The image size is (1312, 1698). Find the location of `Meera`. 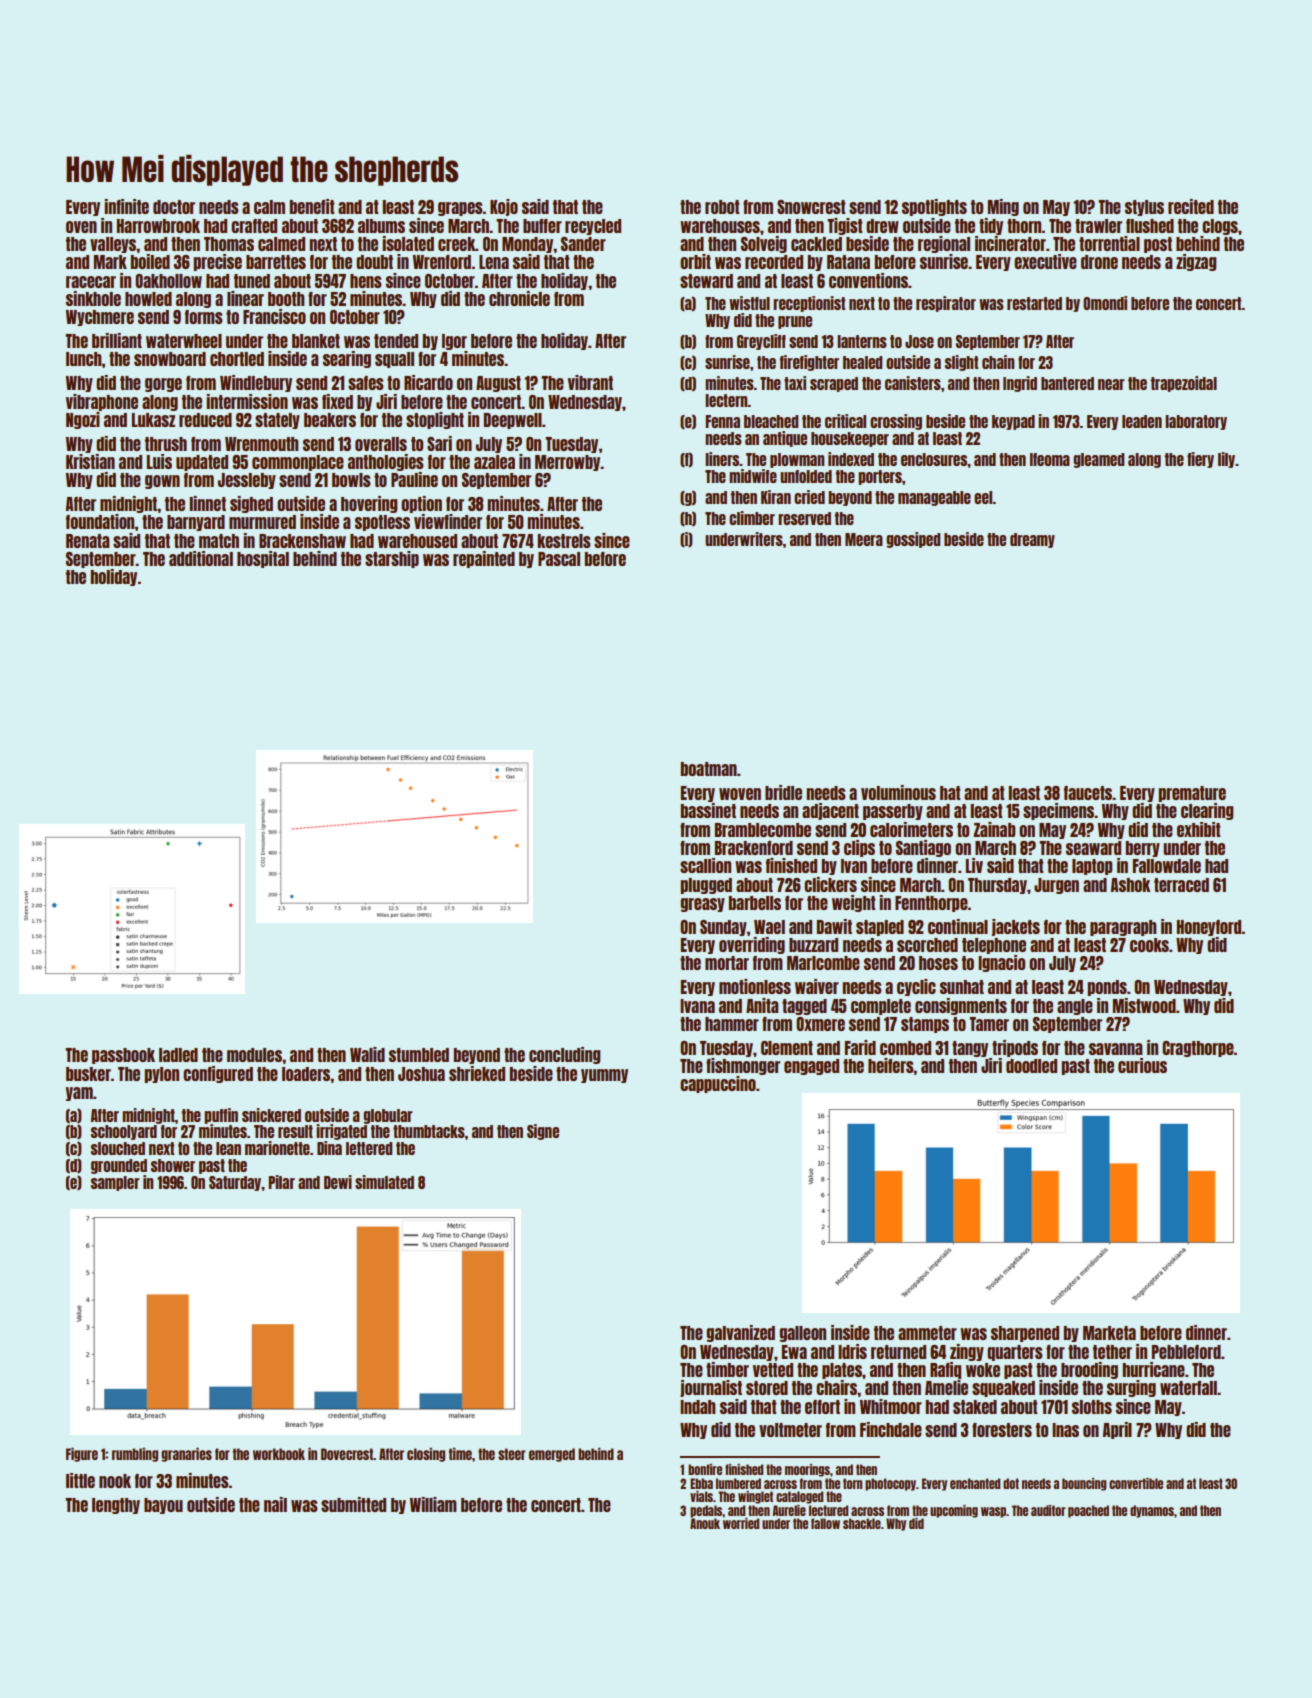

Meera is located at coordinates (864, 539).
